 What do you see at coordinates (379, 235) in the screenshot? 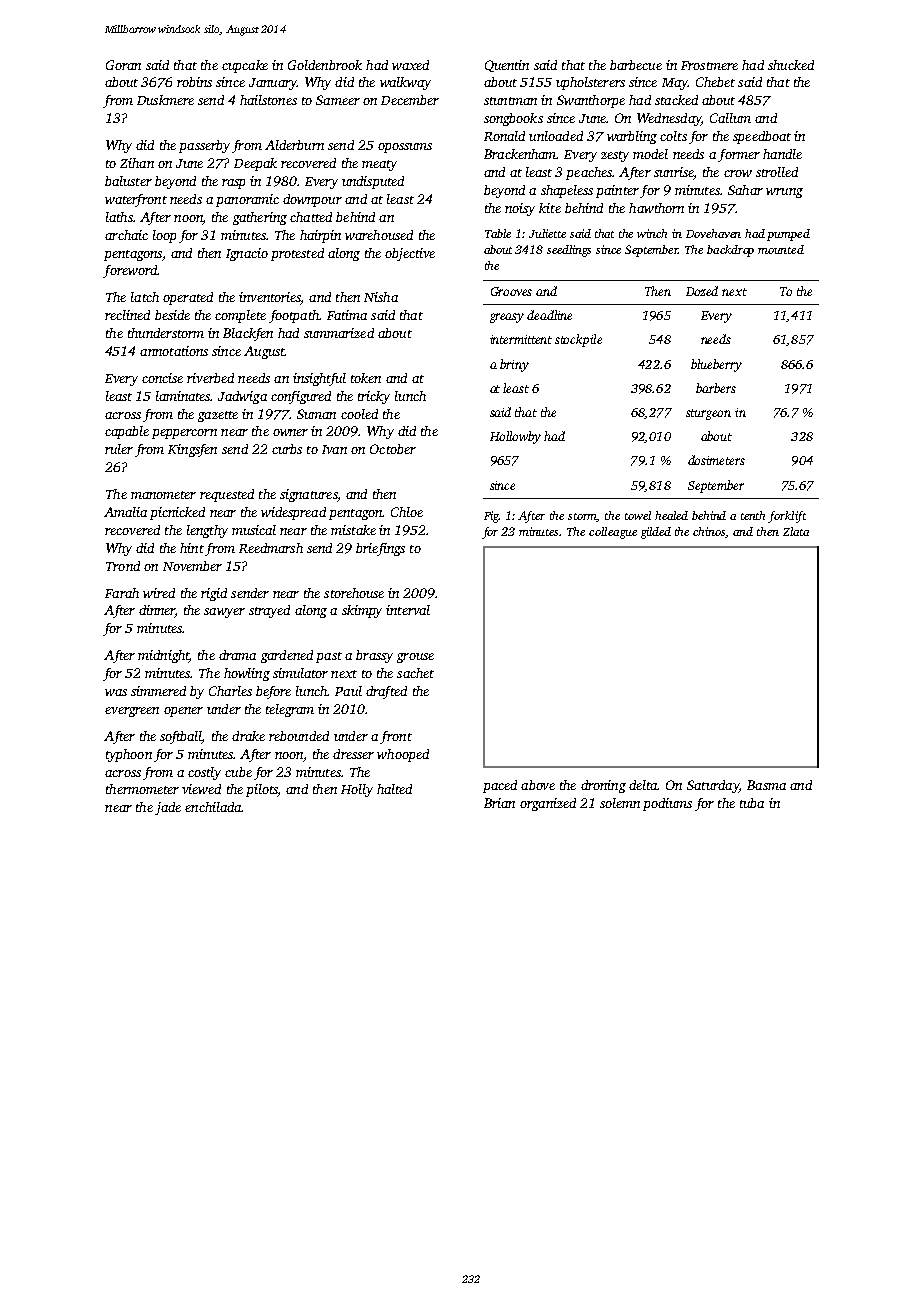
I see `warehoused` at bounding box center [379, 235].
